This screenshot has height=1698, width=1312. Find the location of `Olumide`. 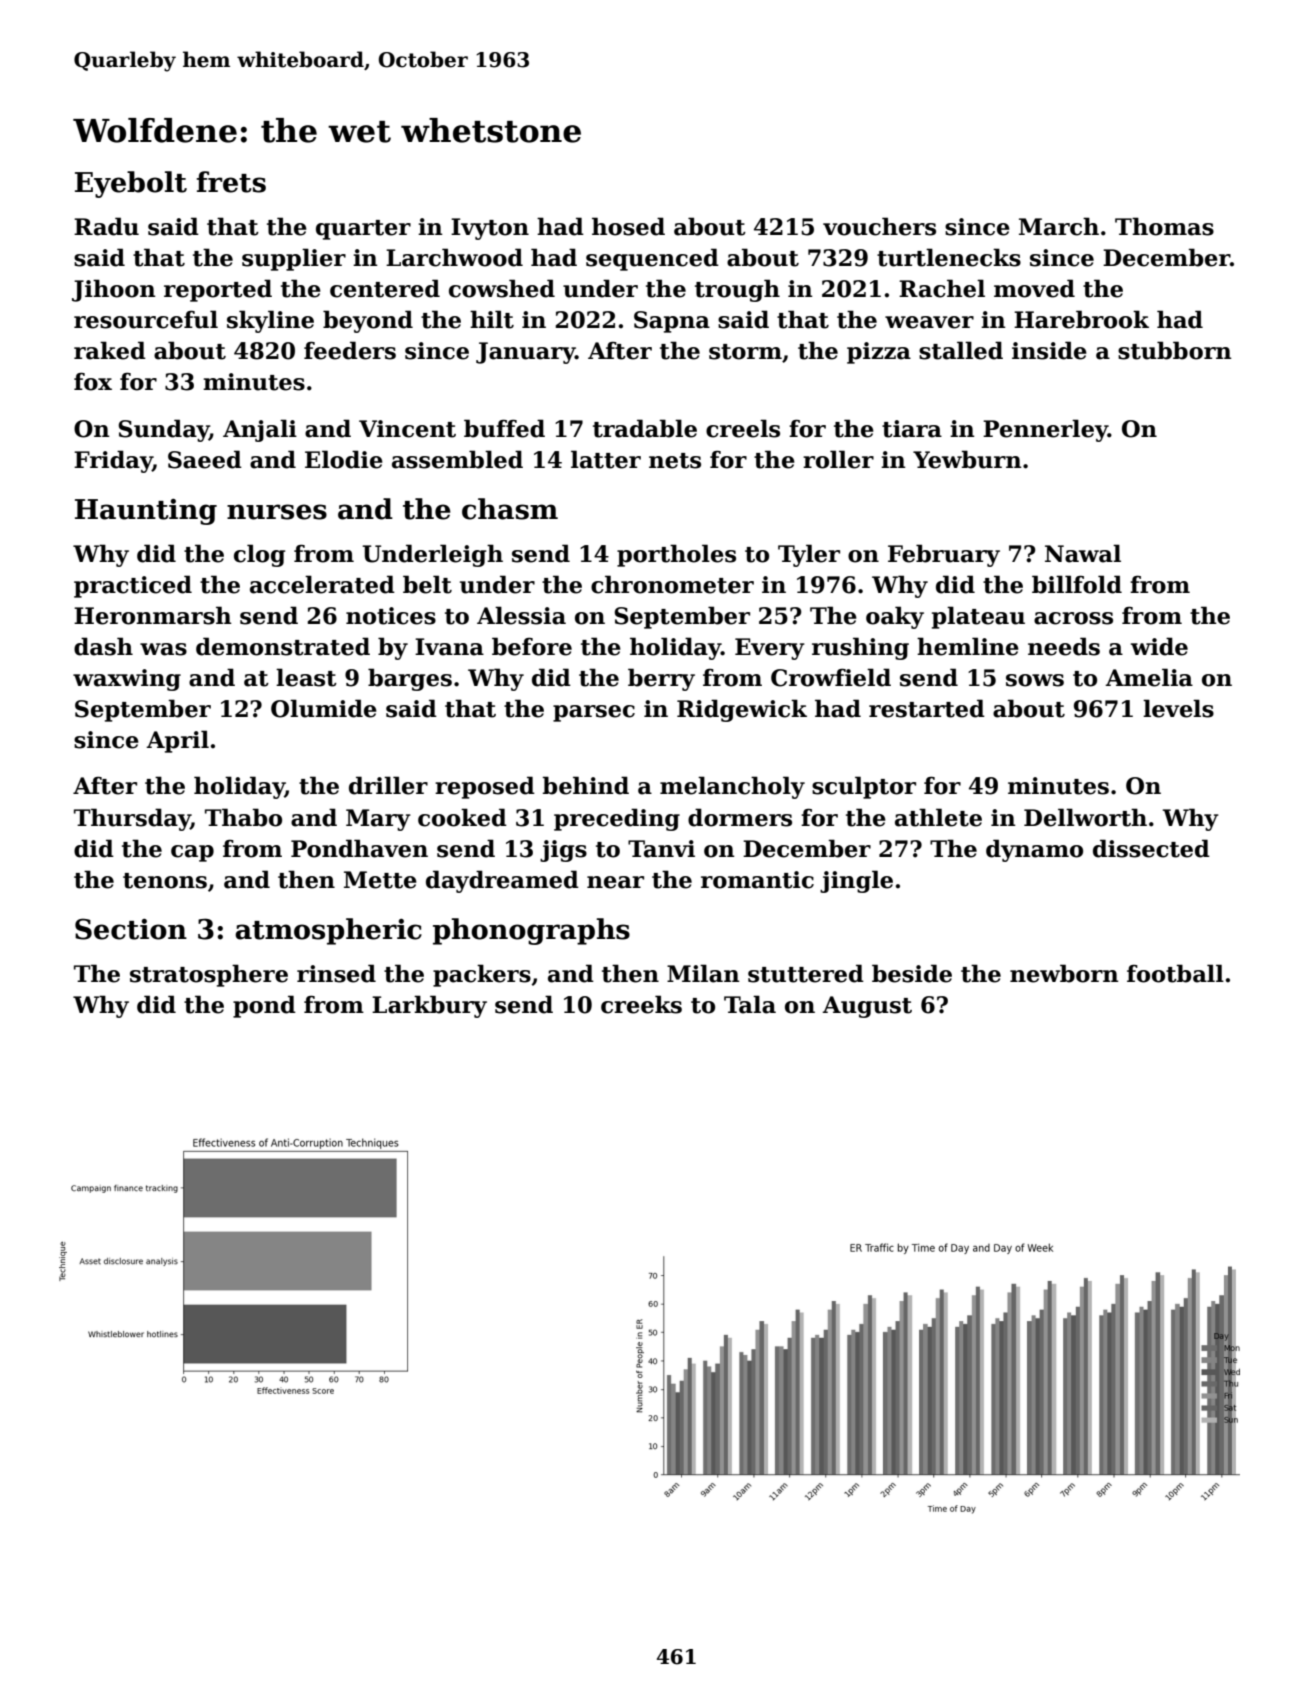

Olumide is located at coordinates (324, 708).
